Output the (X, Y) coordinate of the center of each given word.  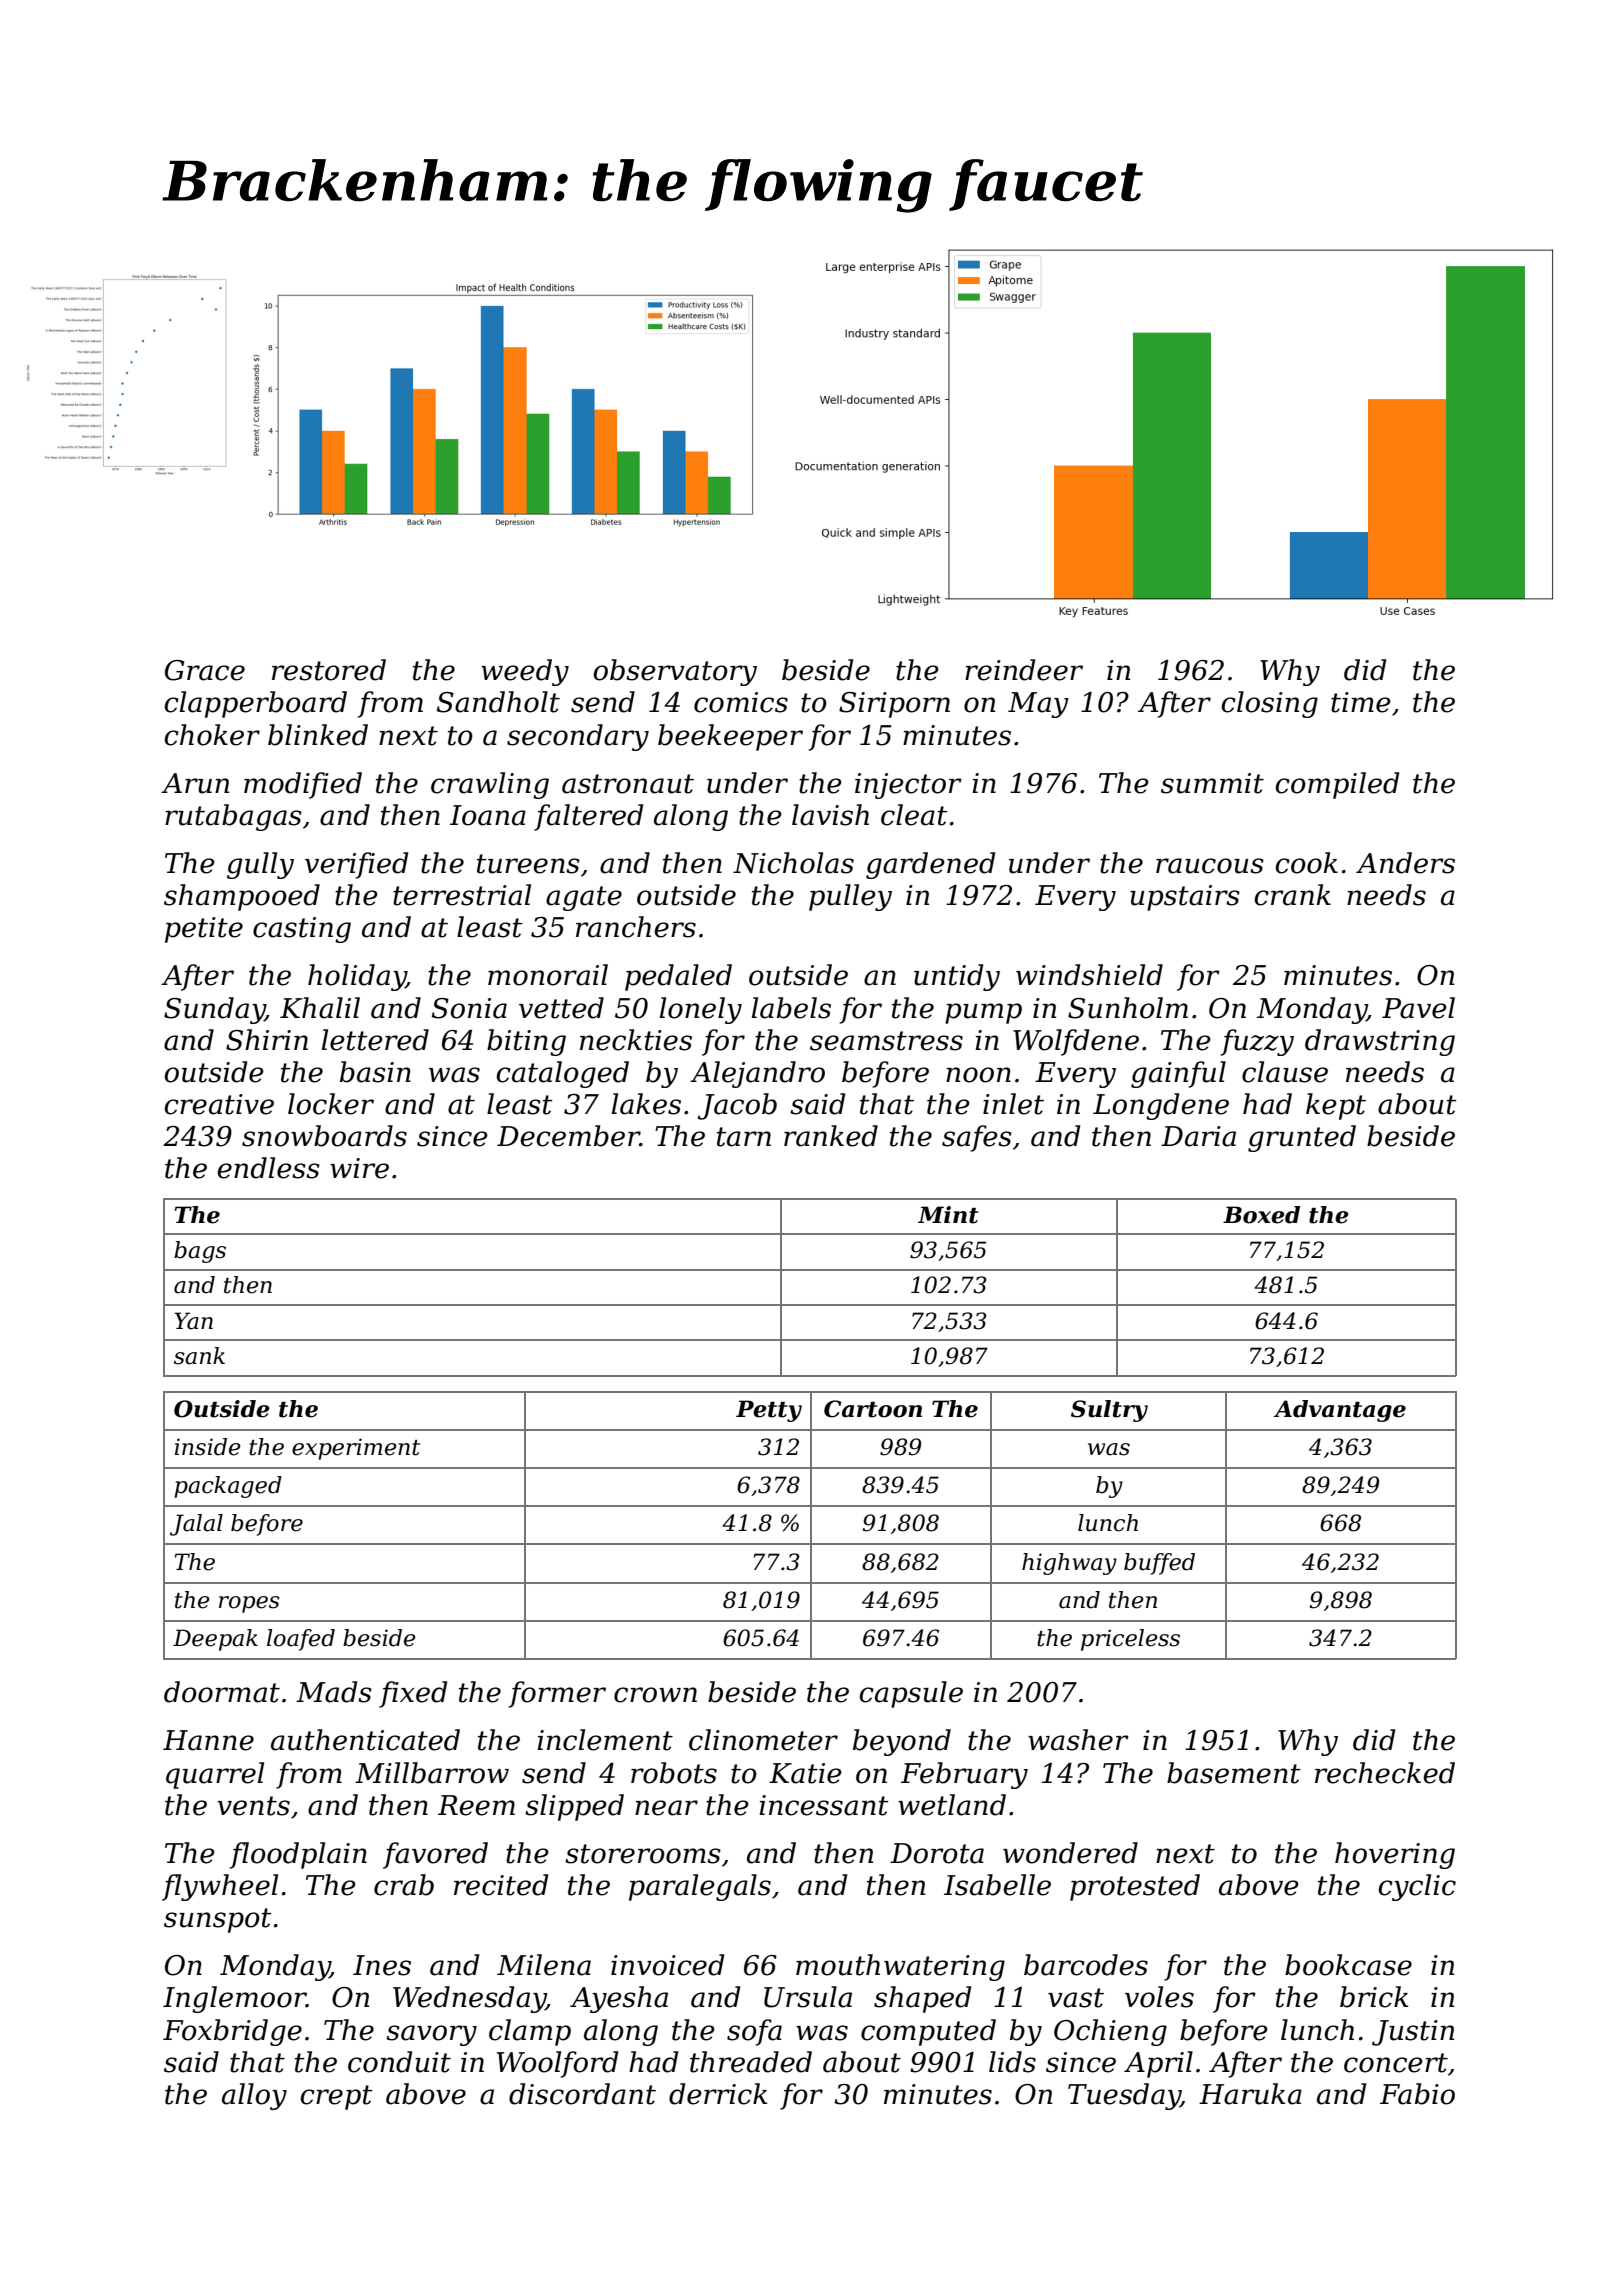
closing (1269, 704)
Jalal (196, 1525)
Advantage (1340, 1411)
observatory (675, 672)
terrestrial (462, 895)
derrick (718, 2094)
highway (1069, 1564)
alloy (254, 2096)
